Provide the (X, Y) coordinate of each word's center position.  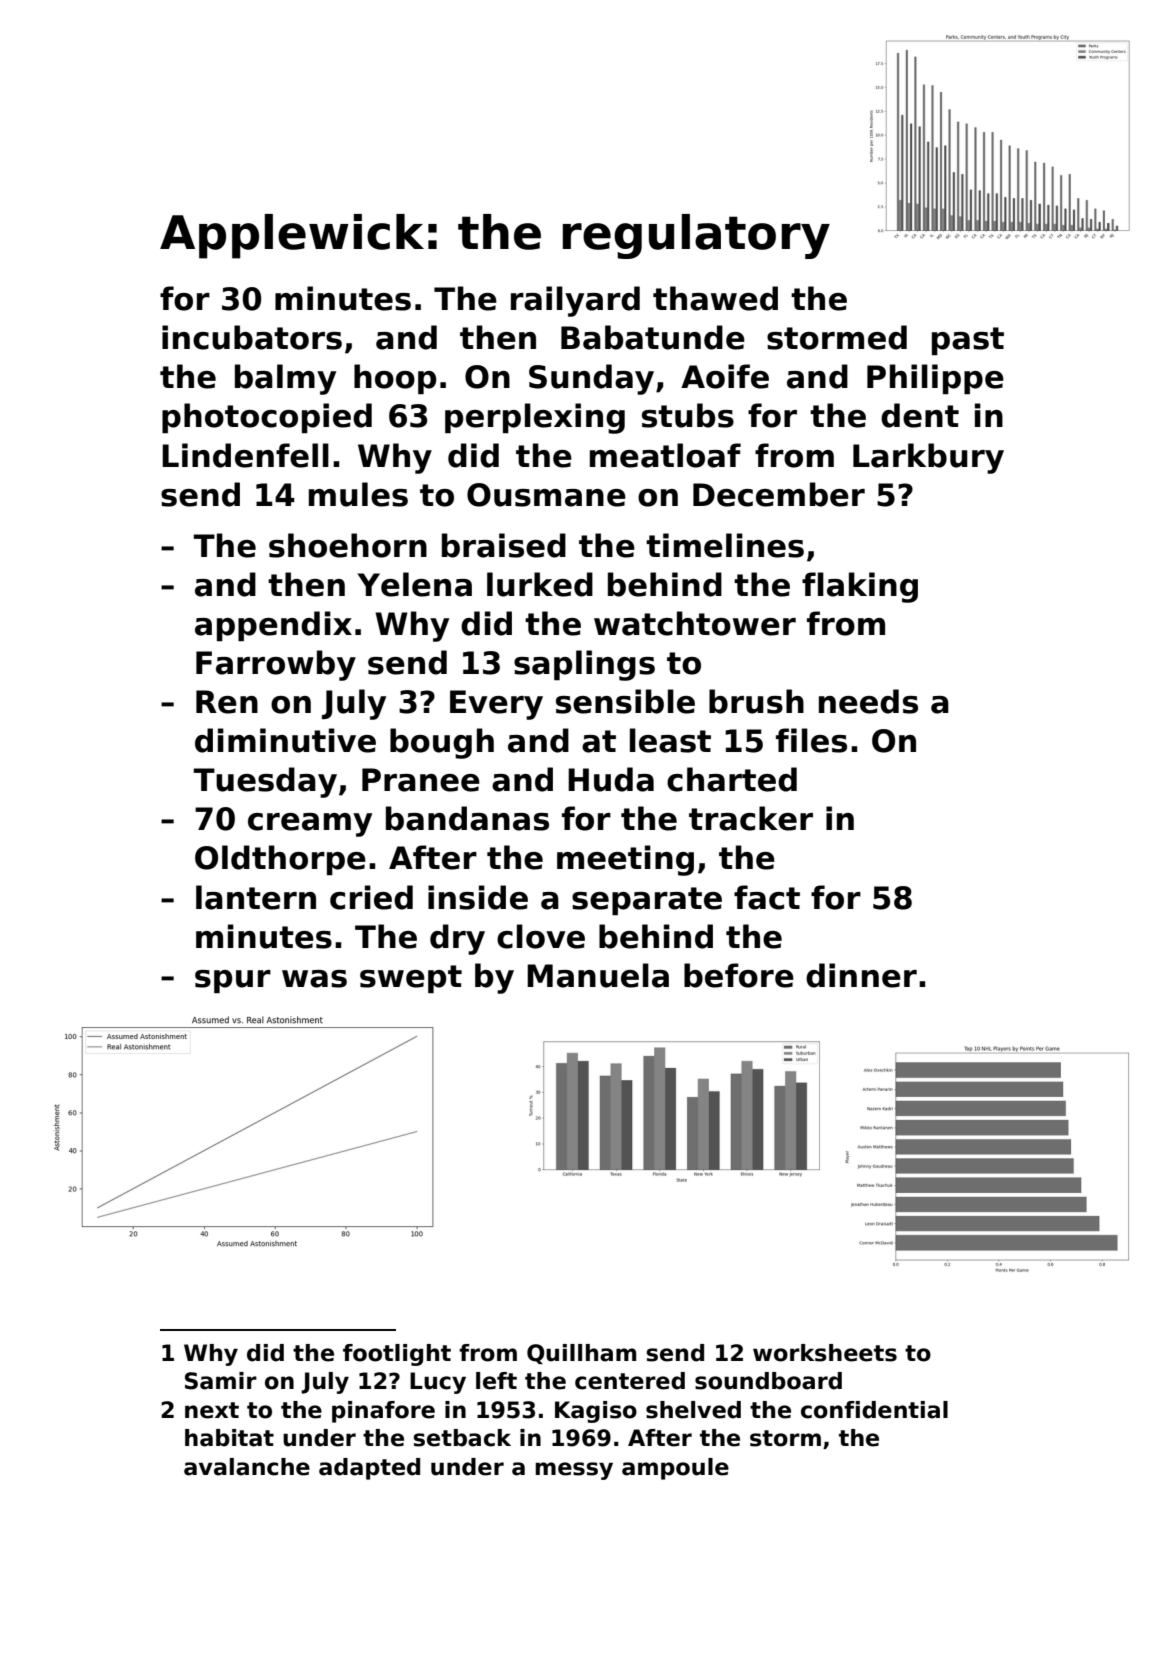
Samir (221, 1381)
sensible (625, 701)
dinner (861, 975)
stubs (688, 415)
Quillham (581, 1354)
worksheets (825, 1353)
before (739, 975)
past (968, 341)
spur (233, 981)
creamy (310, 825)
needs (868, 701)
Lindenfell (245, 455)
